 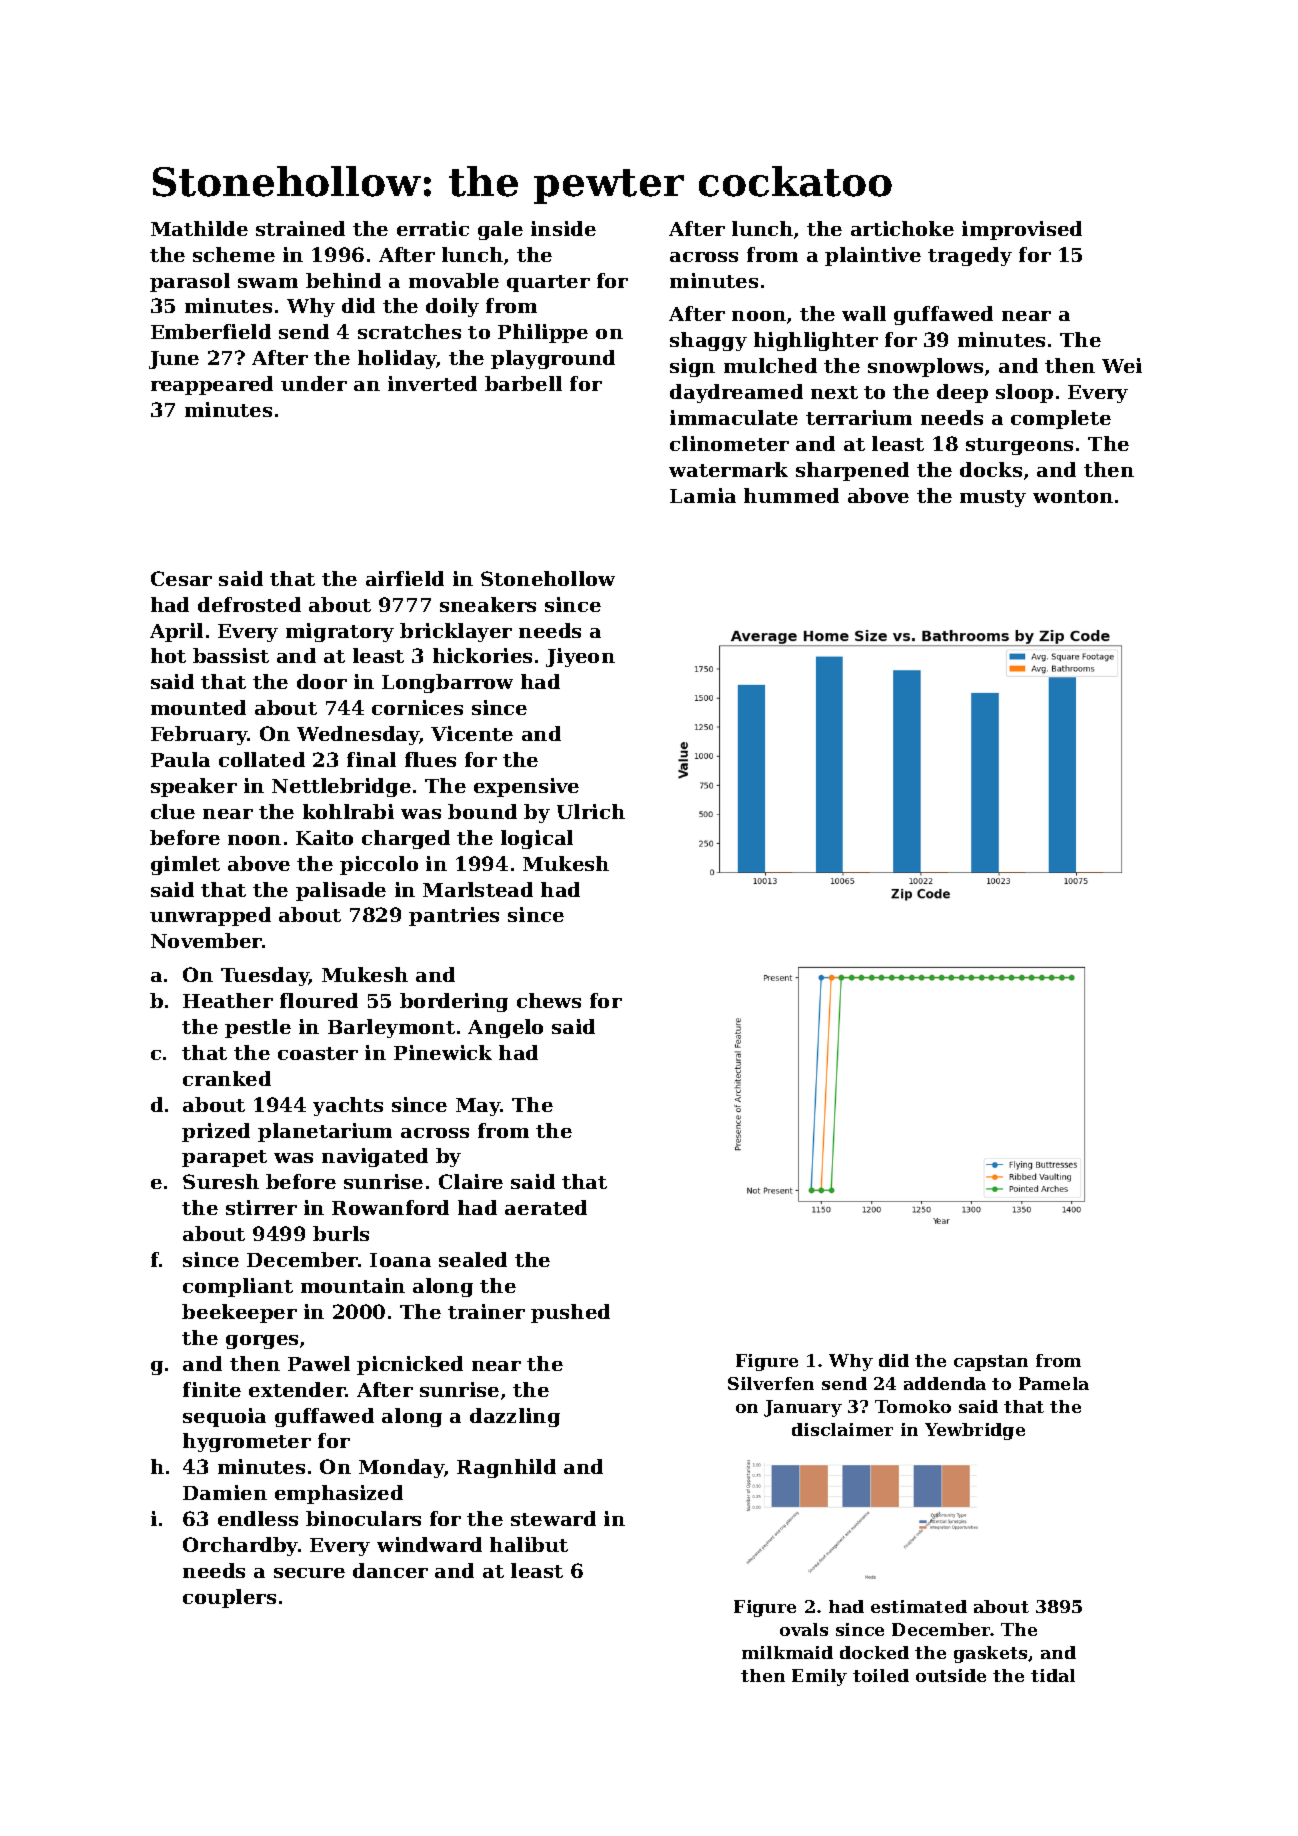 What do you see at coordinates (1073, 496) in the page?
I see `wonton` at bounding box center [1073, 496].
